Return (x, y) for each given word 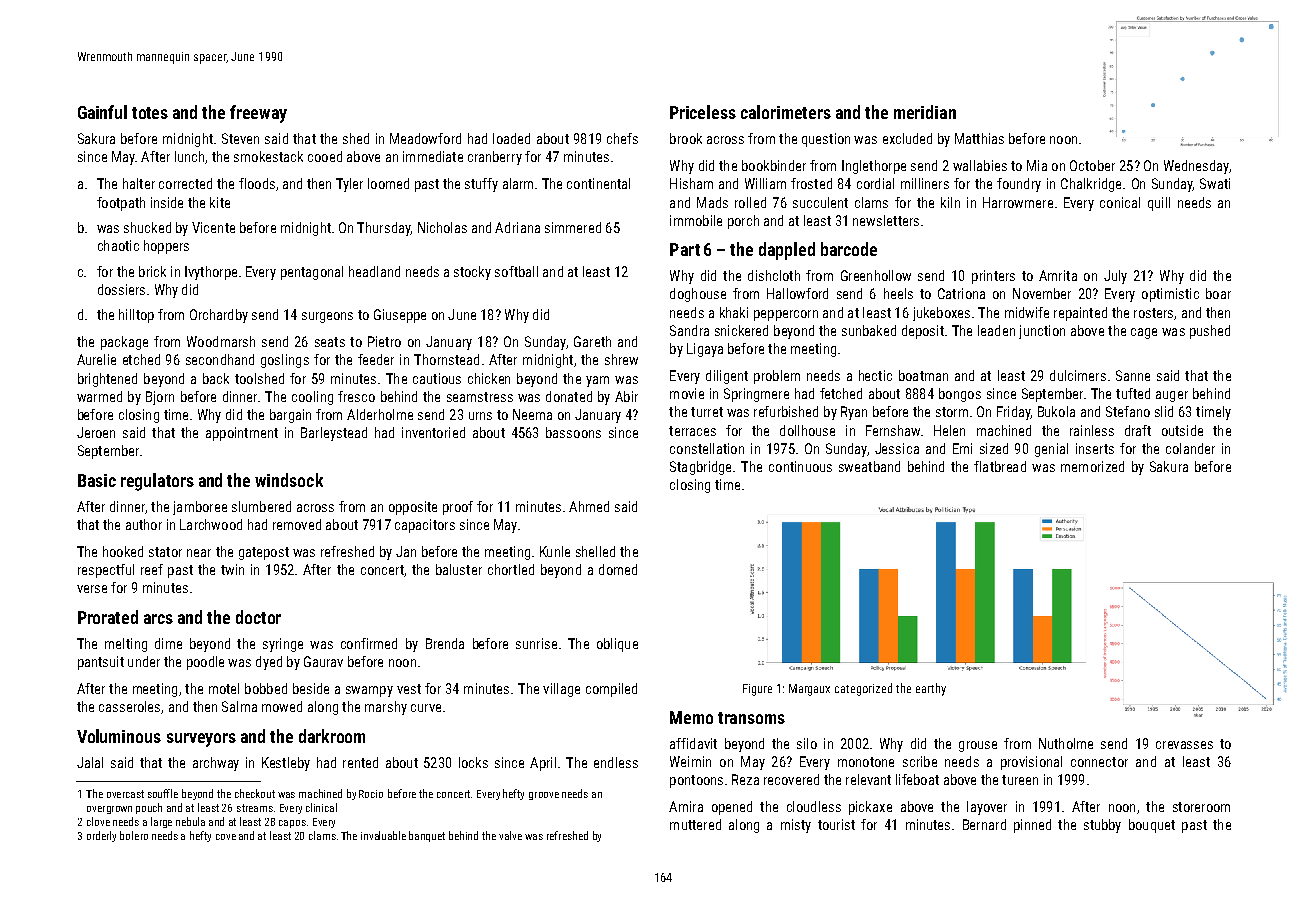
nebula (190, 821)
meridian (925, 112)
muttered (695, 824)
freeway (258, 114)
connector (1099, 762)
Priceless (703, 112)
